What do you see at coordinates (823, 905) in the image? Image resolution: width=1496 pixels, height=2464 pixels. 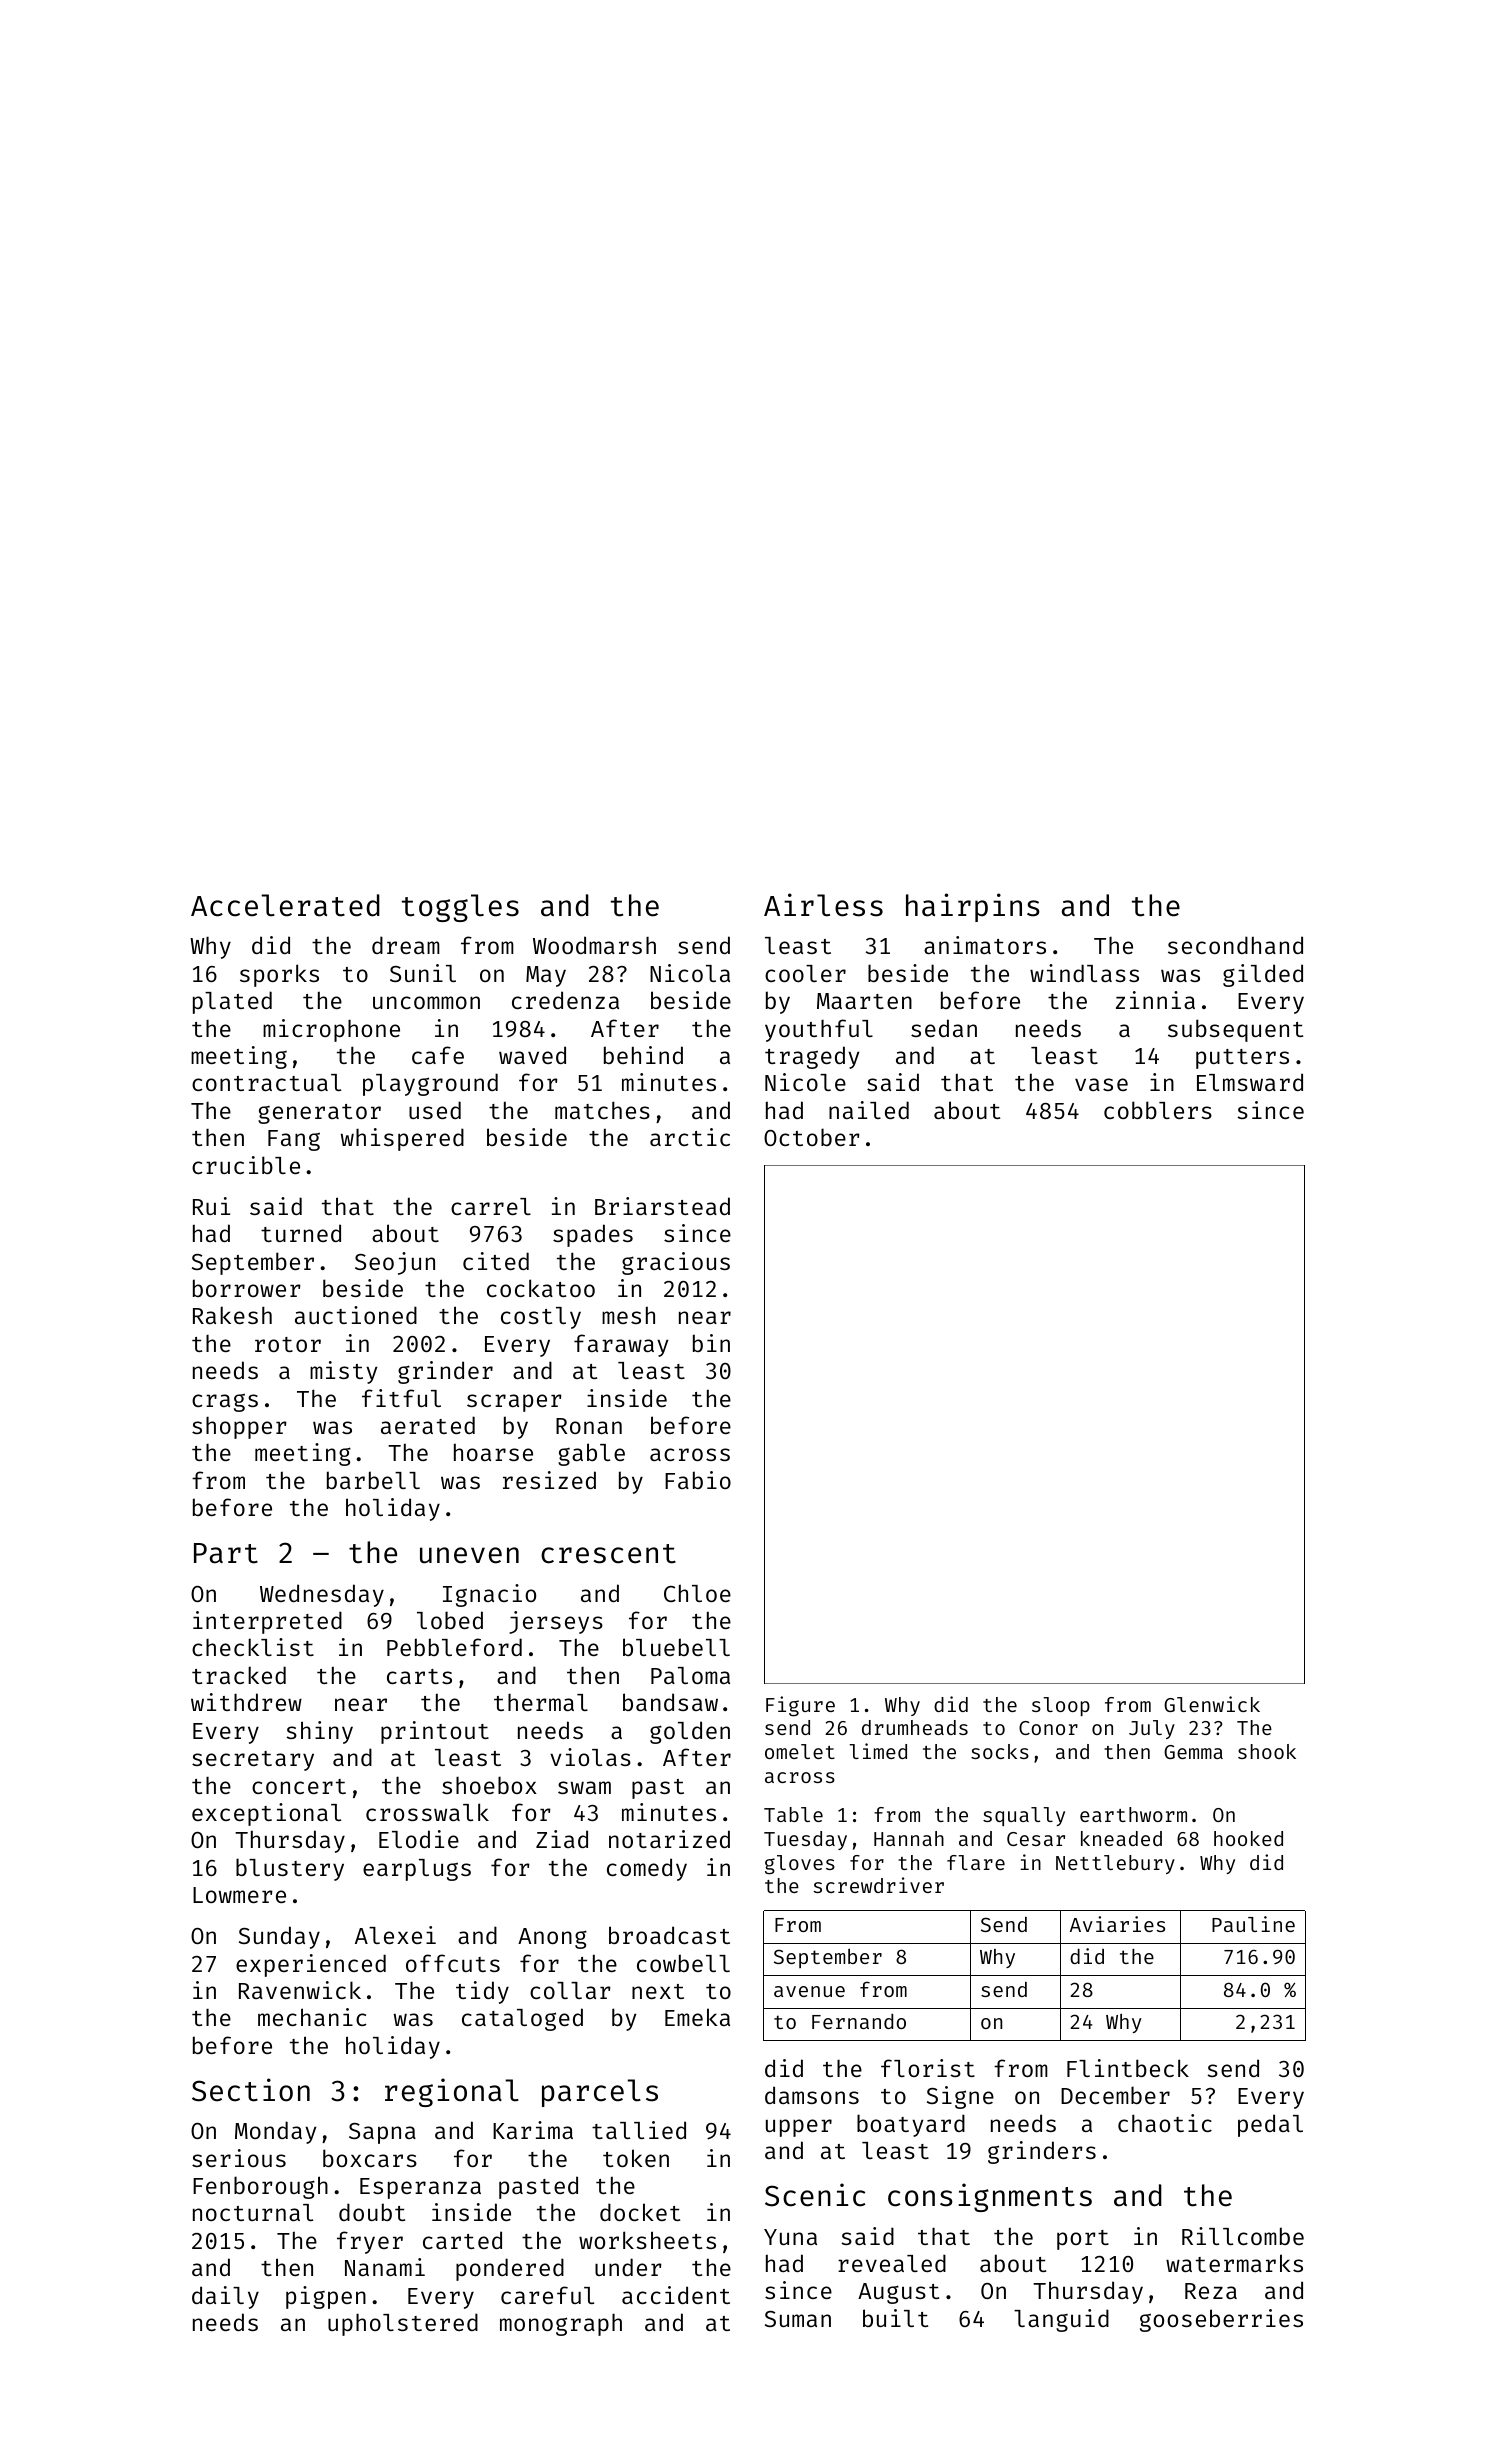 I see `Airless` at bounding box center [823, 905].
